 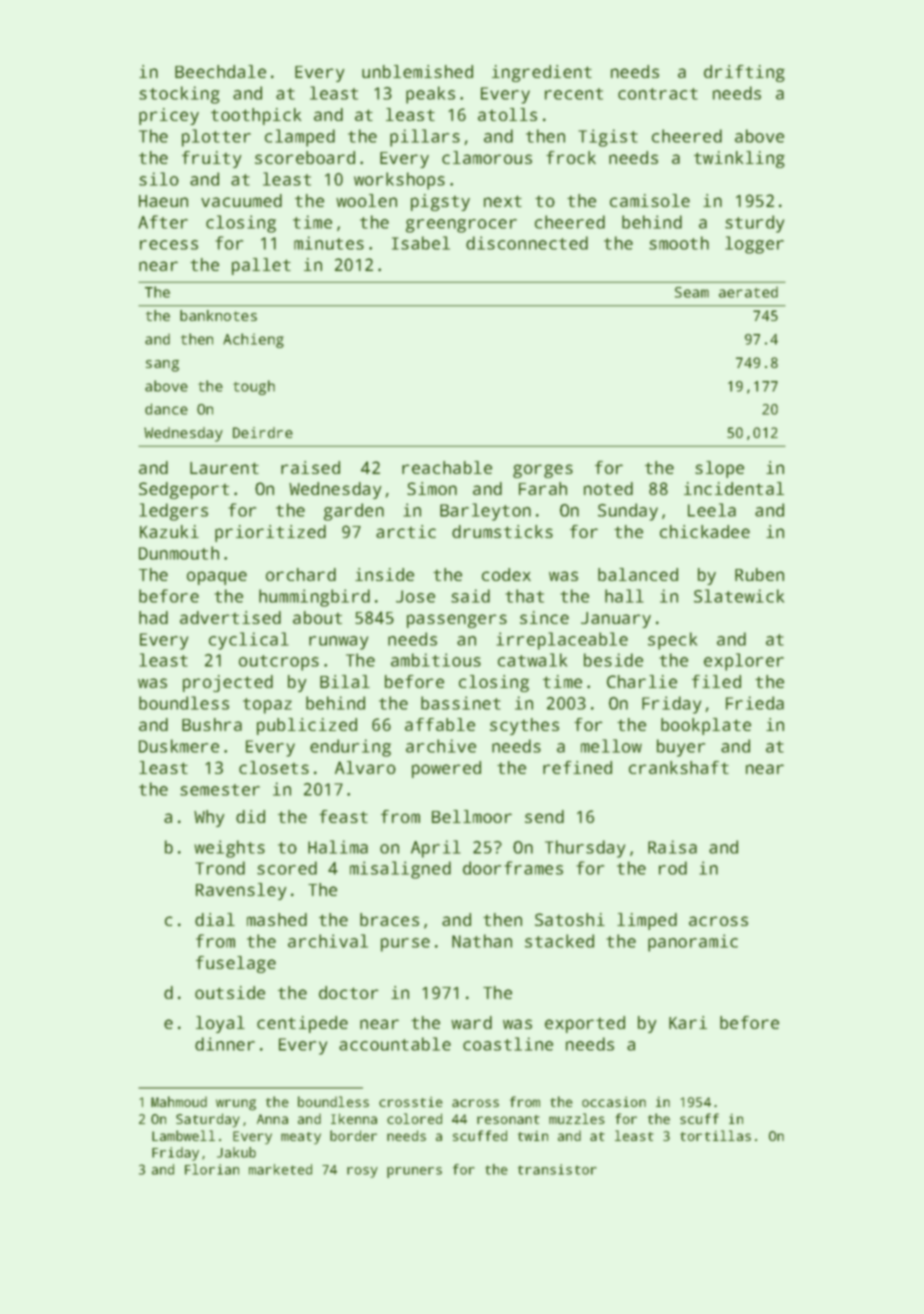 I want to click on Tigist, so click(x=608, y=138).
